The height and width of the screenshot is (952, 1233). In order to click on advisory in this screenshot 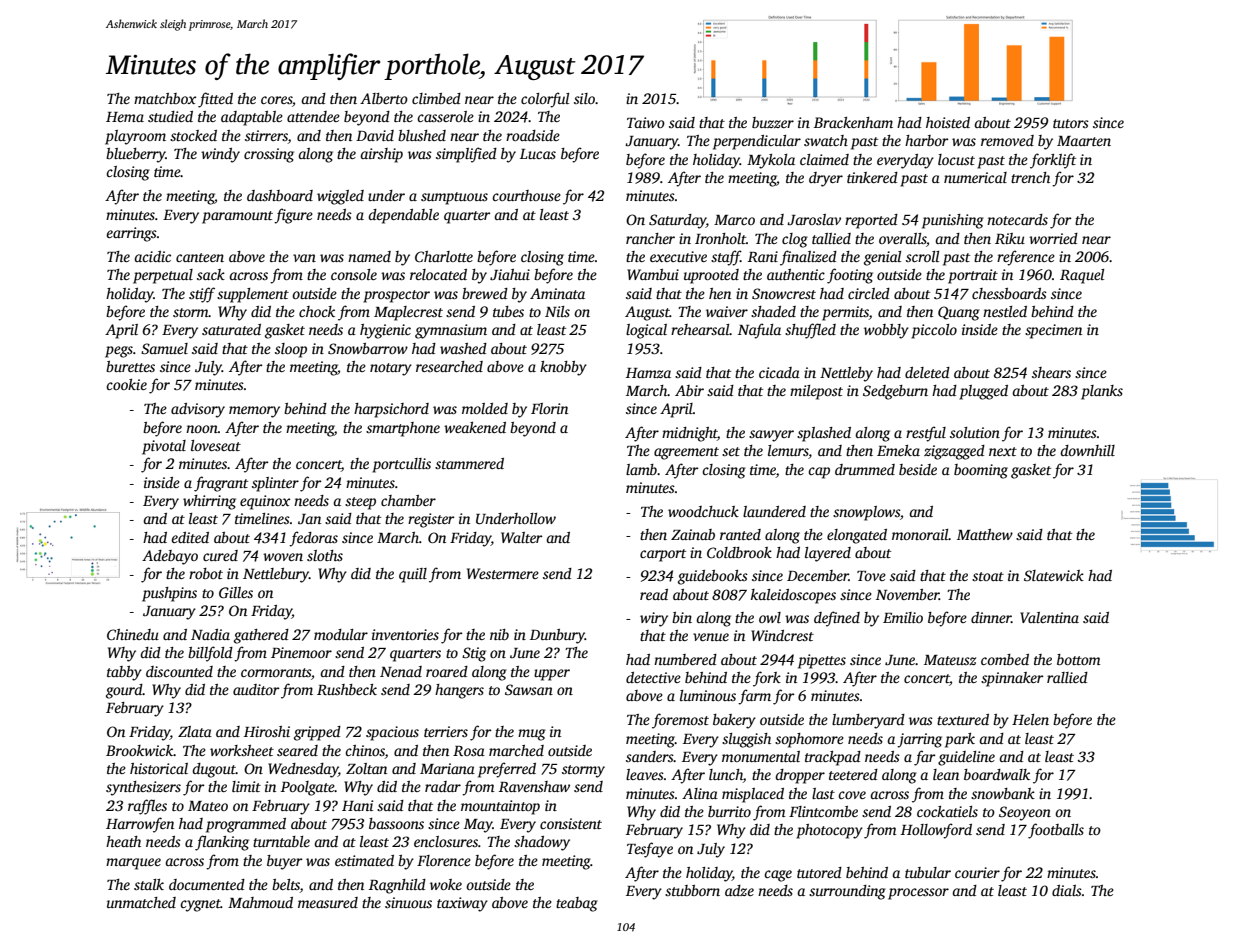, I will do `click(198, 410)`.
